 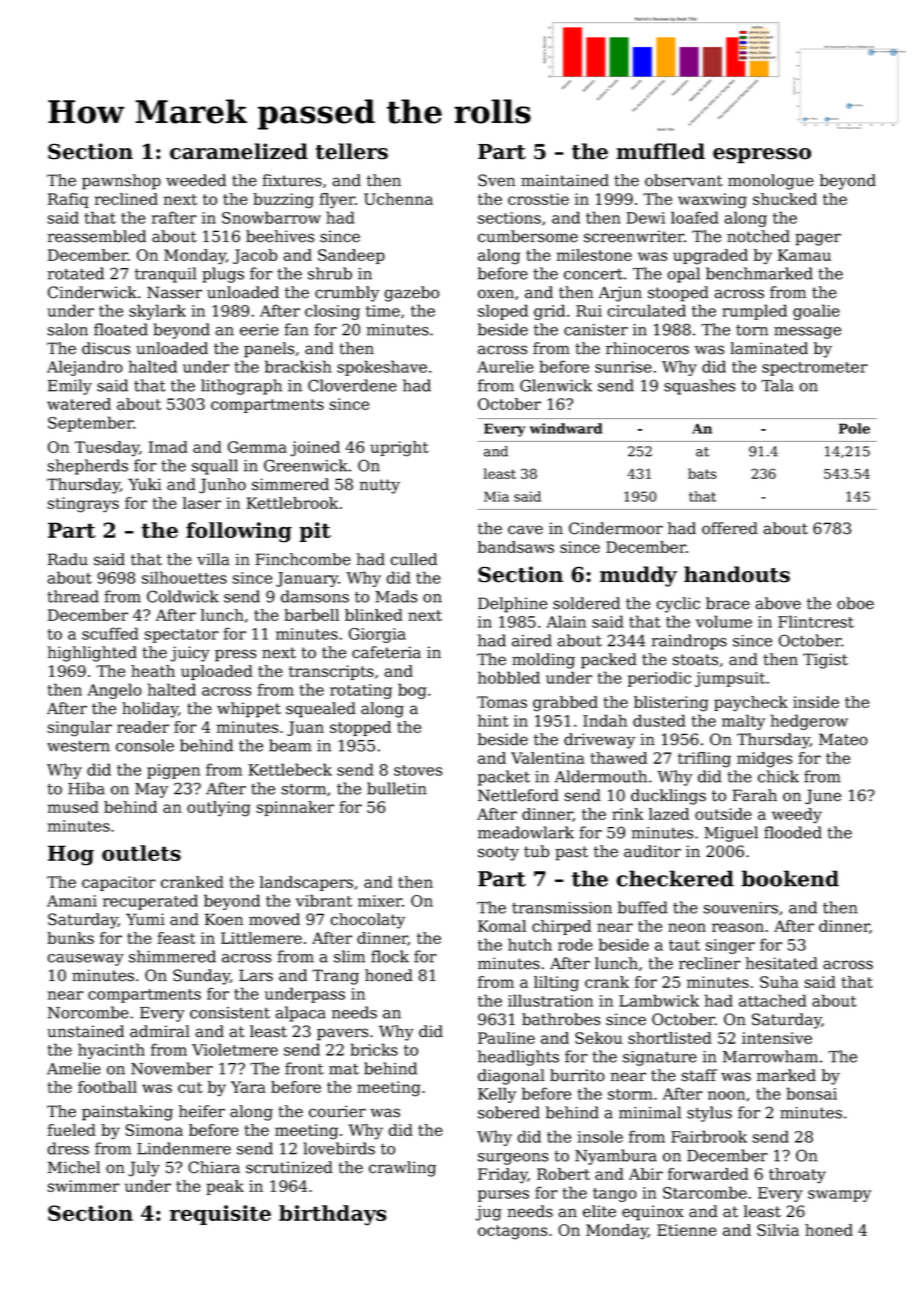 What do you see at coordinates (855, 603) in the image?
I see `oboe` at bounding box center [855, 603].
